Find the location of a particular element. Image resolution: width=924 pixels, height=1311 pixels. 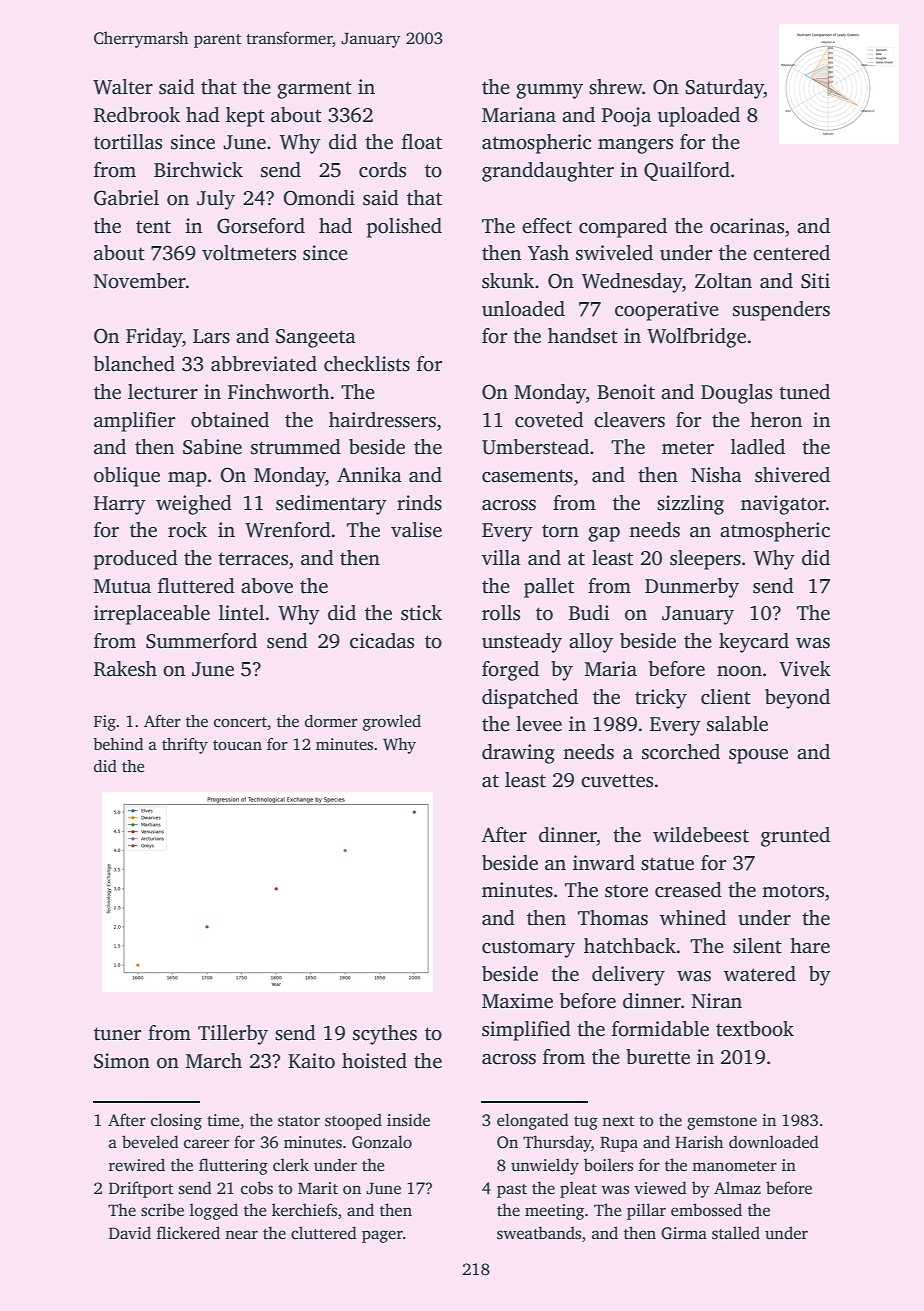

navigator is located at coordinates (783, 505).
